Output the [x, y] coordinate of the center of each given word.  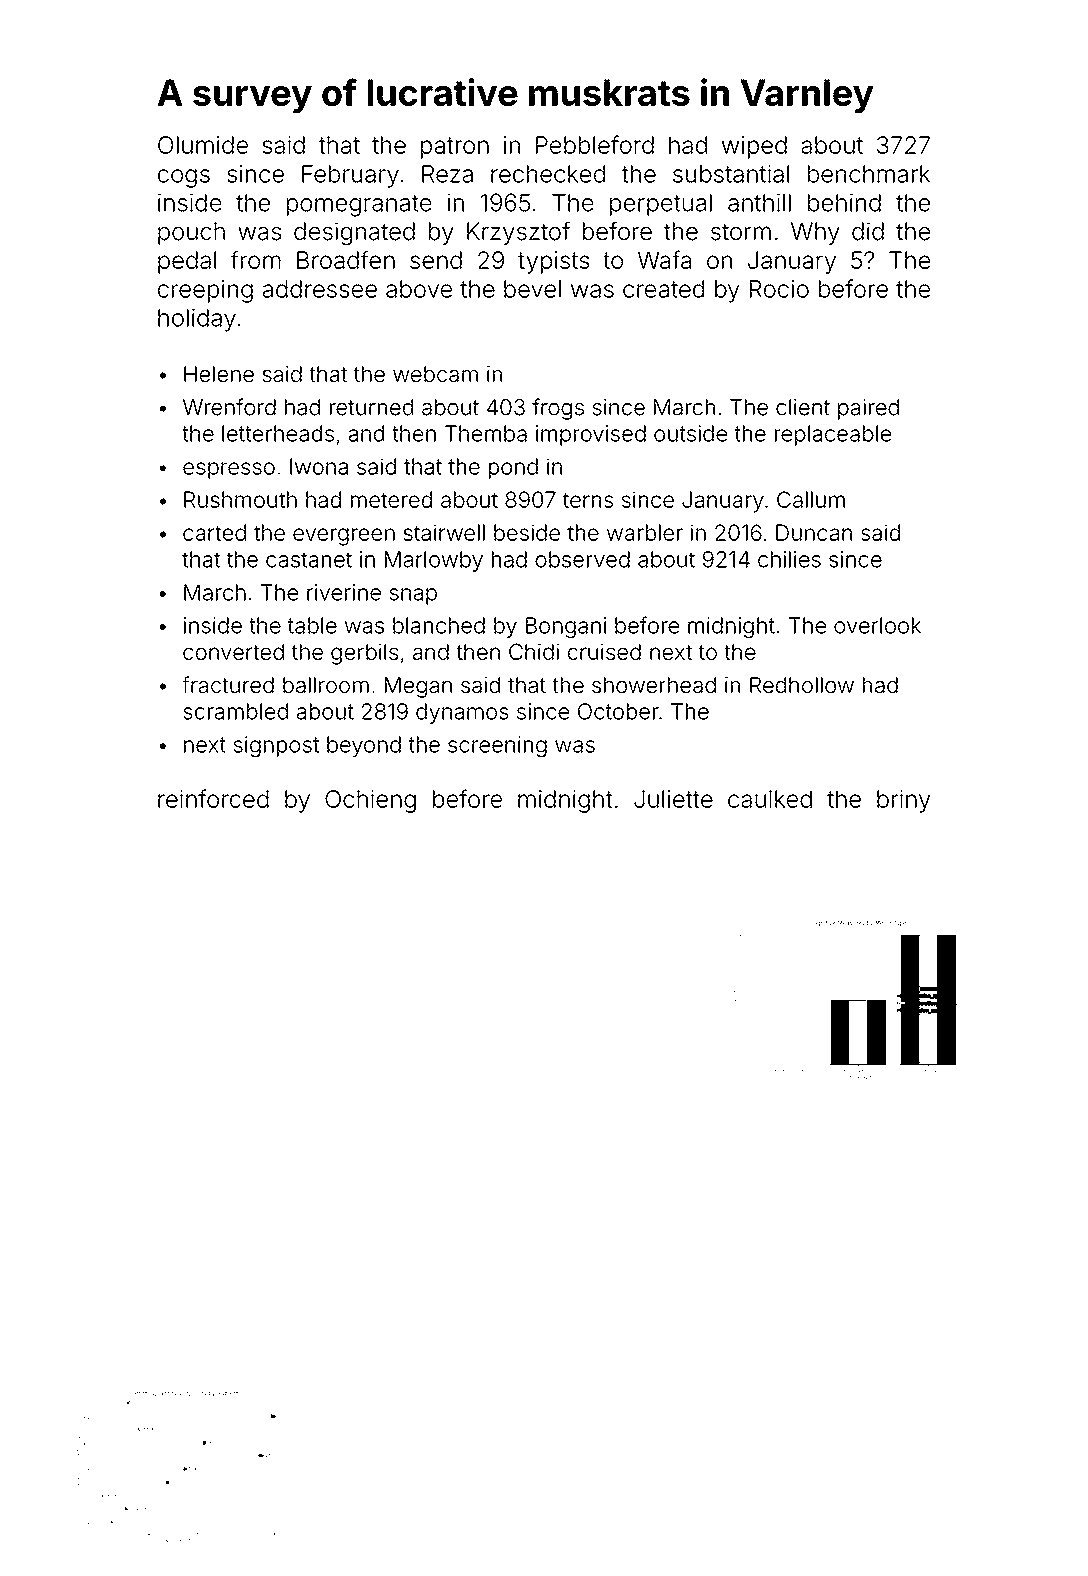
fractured [228, 685]
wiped [754, 147]
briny [904, 801]
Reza [447, 174]
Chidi [534, 651]
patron [455, 148]
